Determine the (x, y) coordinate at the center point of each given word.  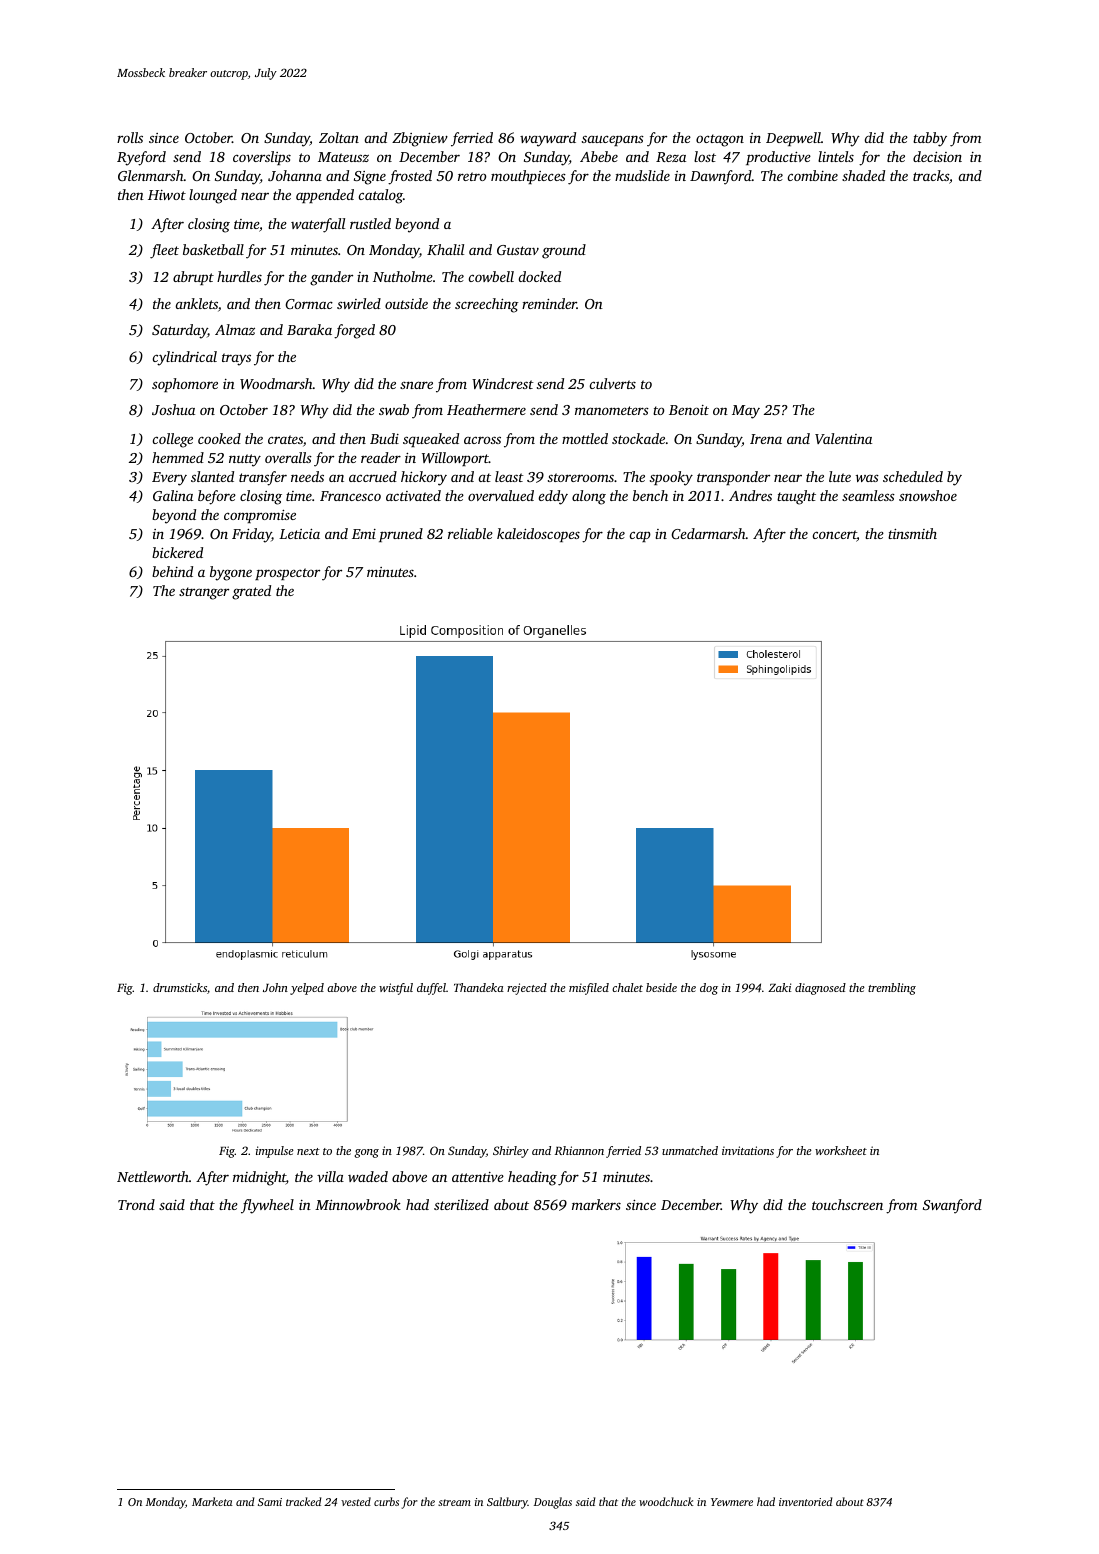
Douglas (553, 1503)
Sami (270, 1502)
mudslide (642, 175)
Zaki (779, 987)
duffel (431, 989)
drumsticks (180, 987)
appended (325, 196)
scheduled (913, 476)
